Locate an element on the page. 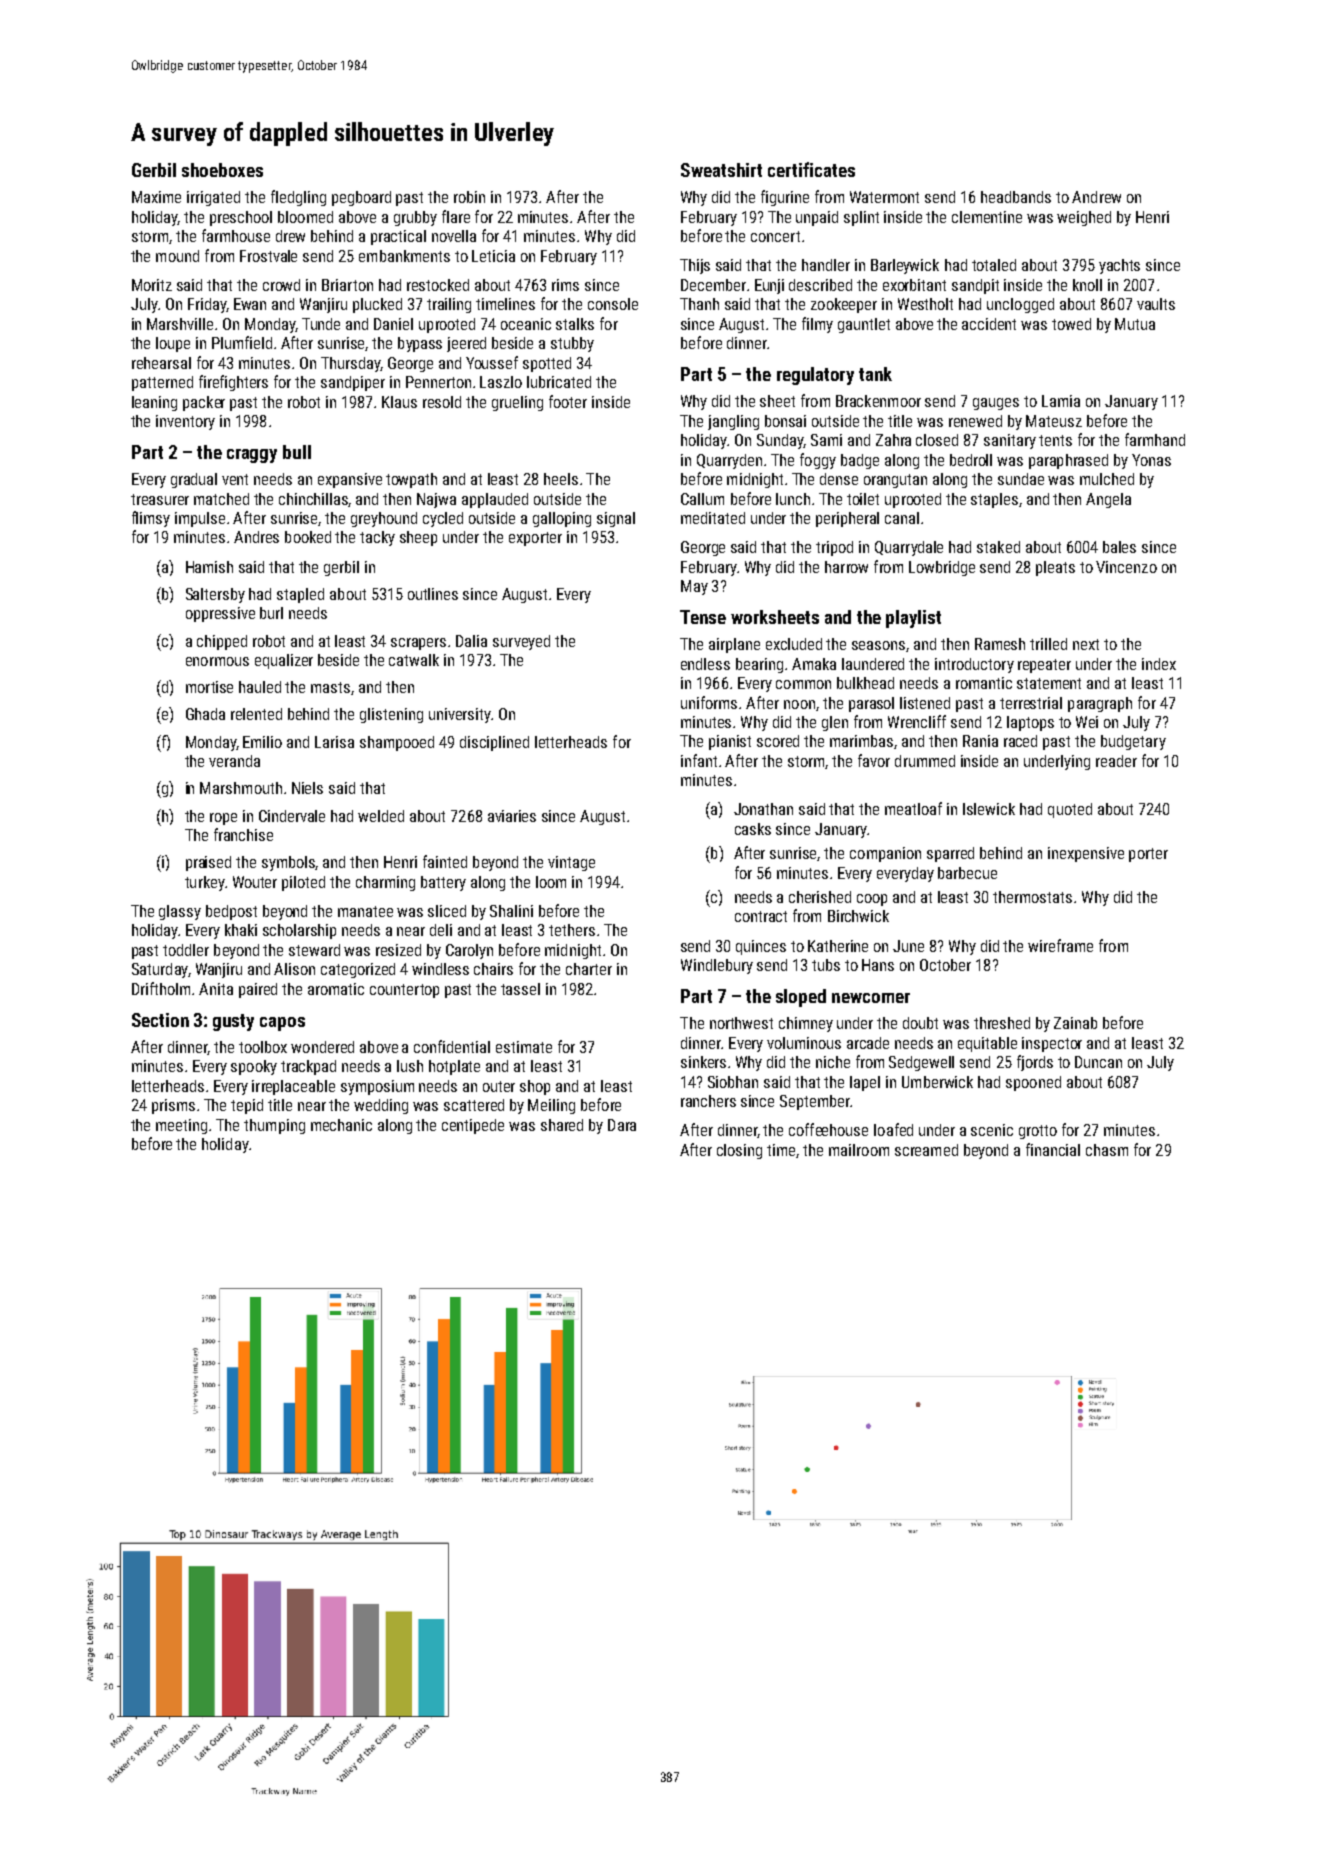  certificates is located at coordinates (811, 169).
